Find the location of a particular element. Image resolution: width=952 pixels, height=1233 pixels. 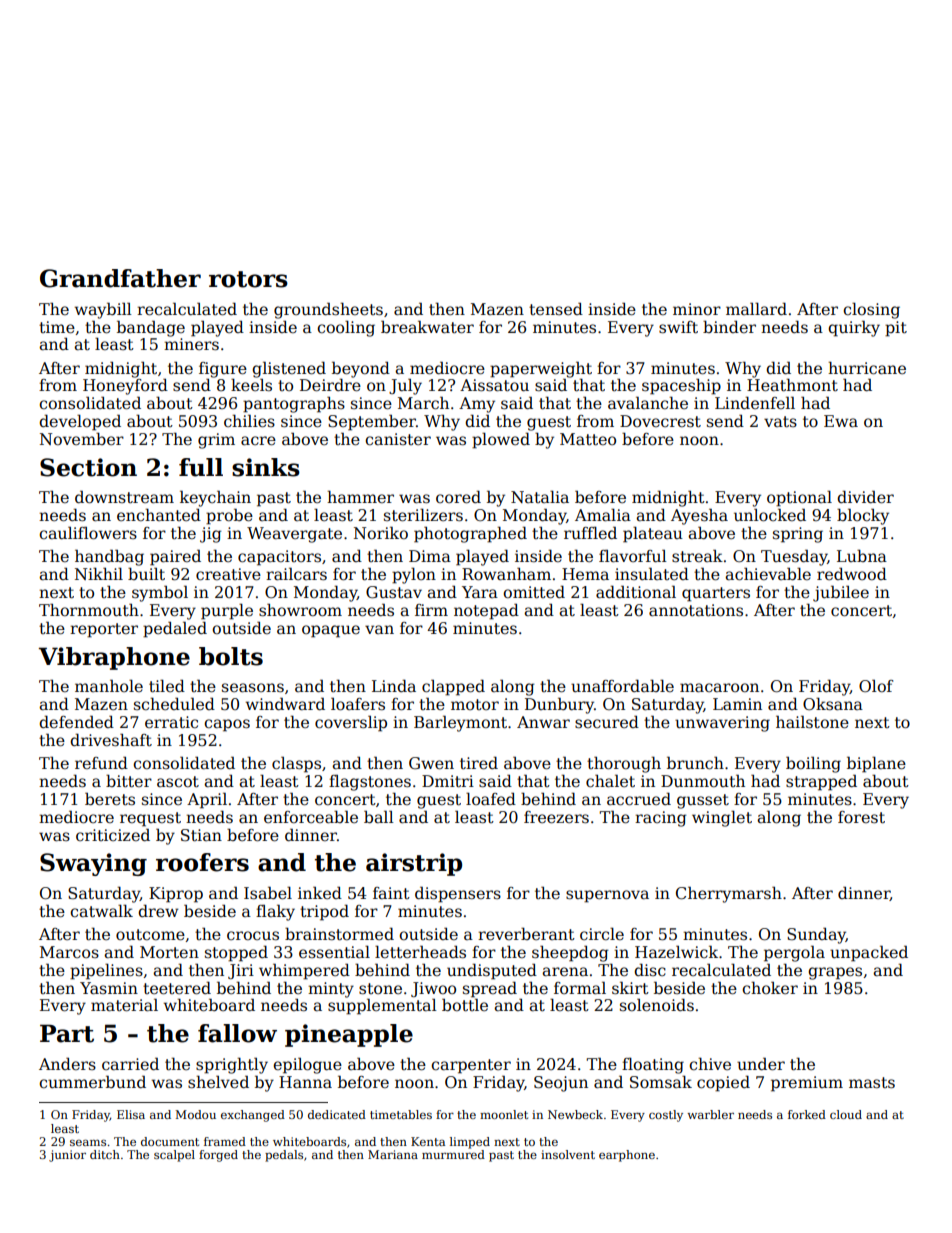

Honeyford is located at coordinates (125, 386).
